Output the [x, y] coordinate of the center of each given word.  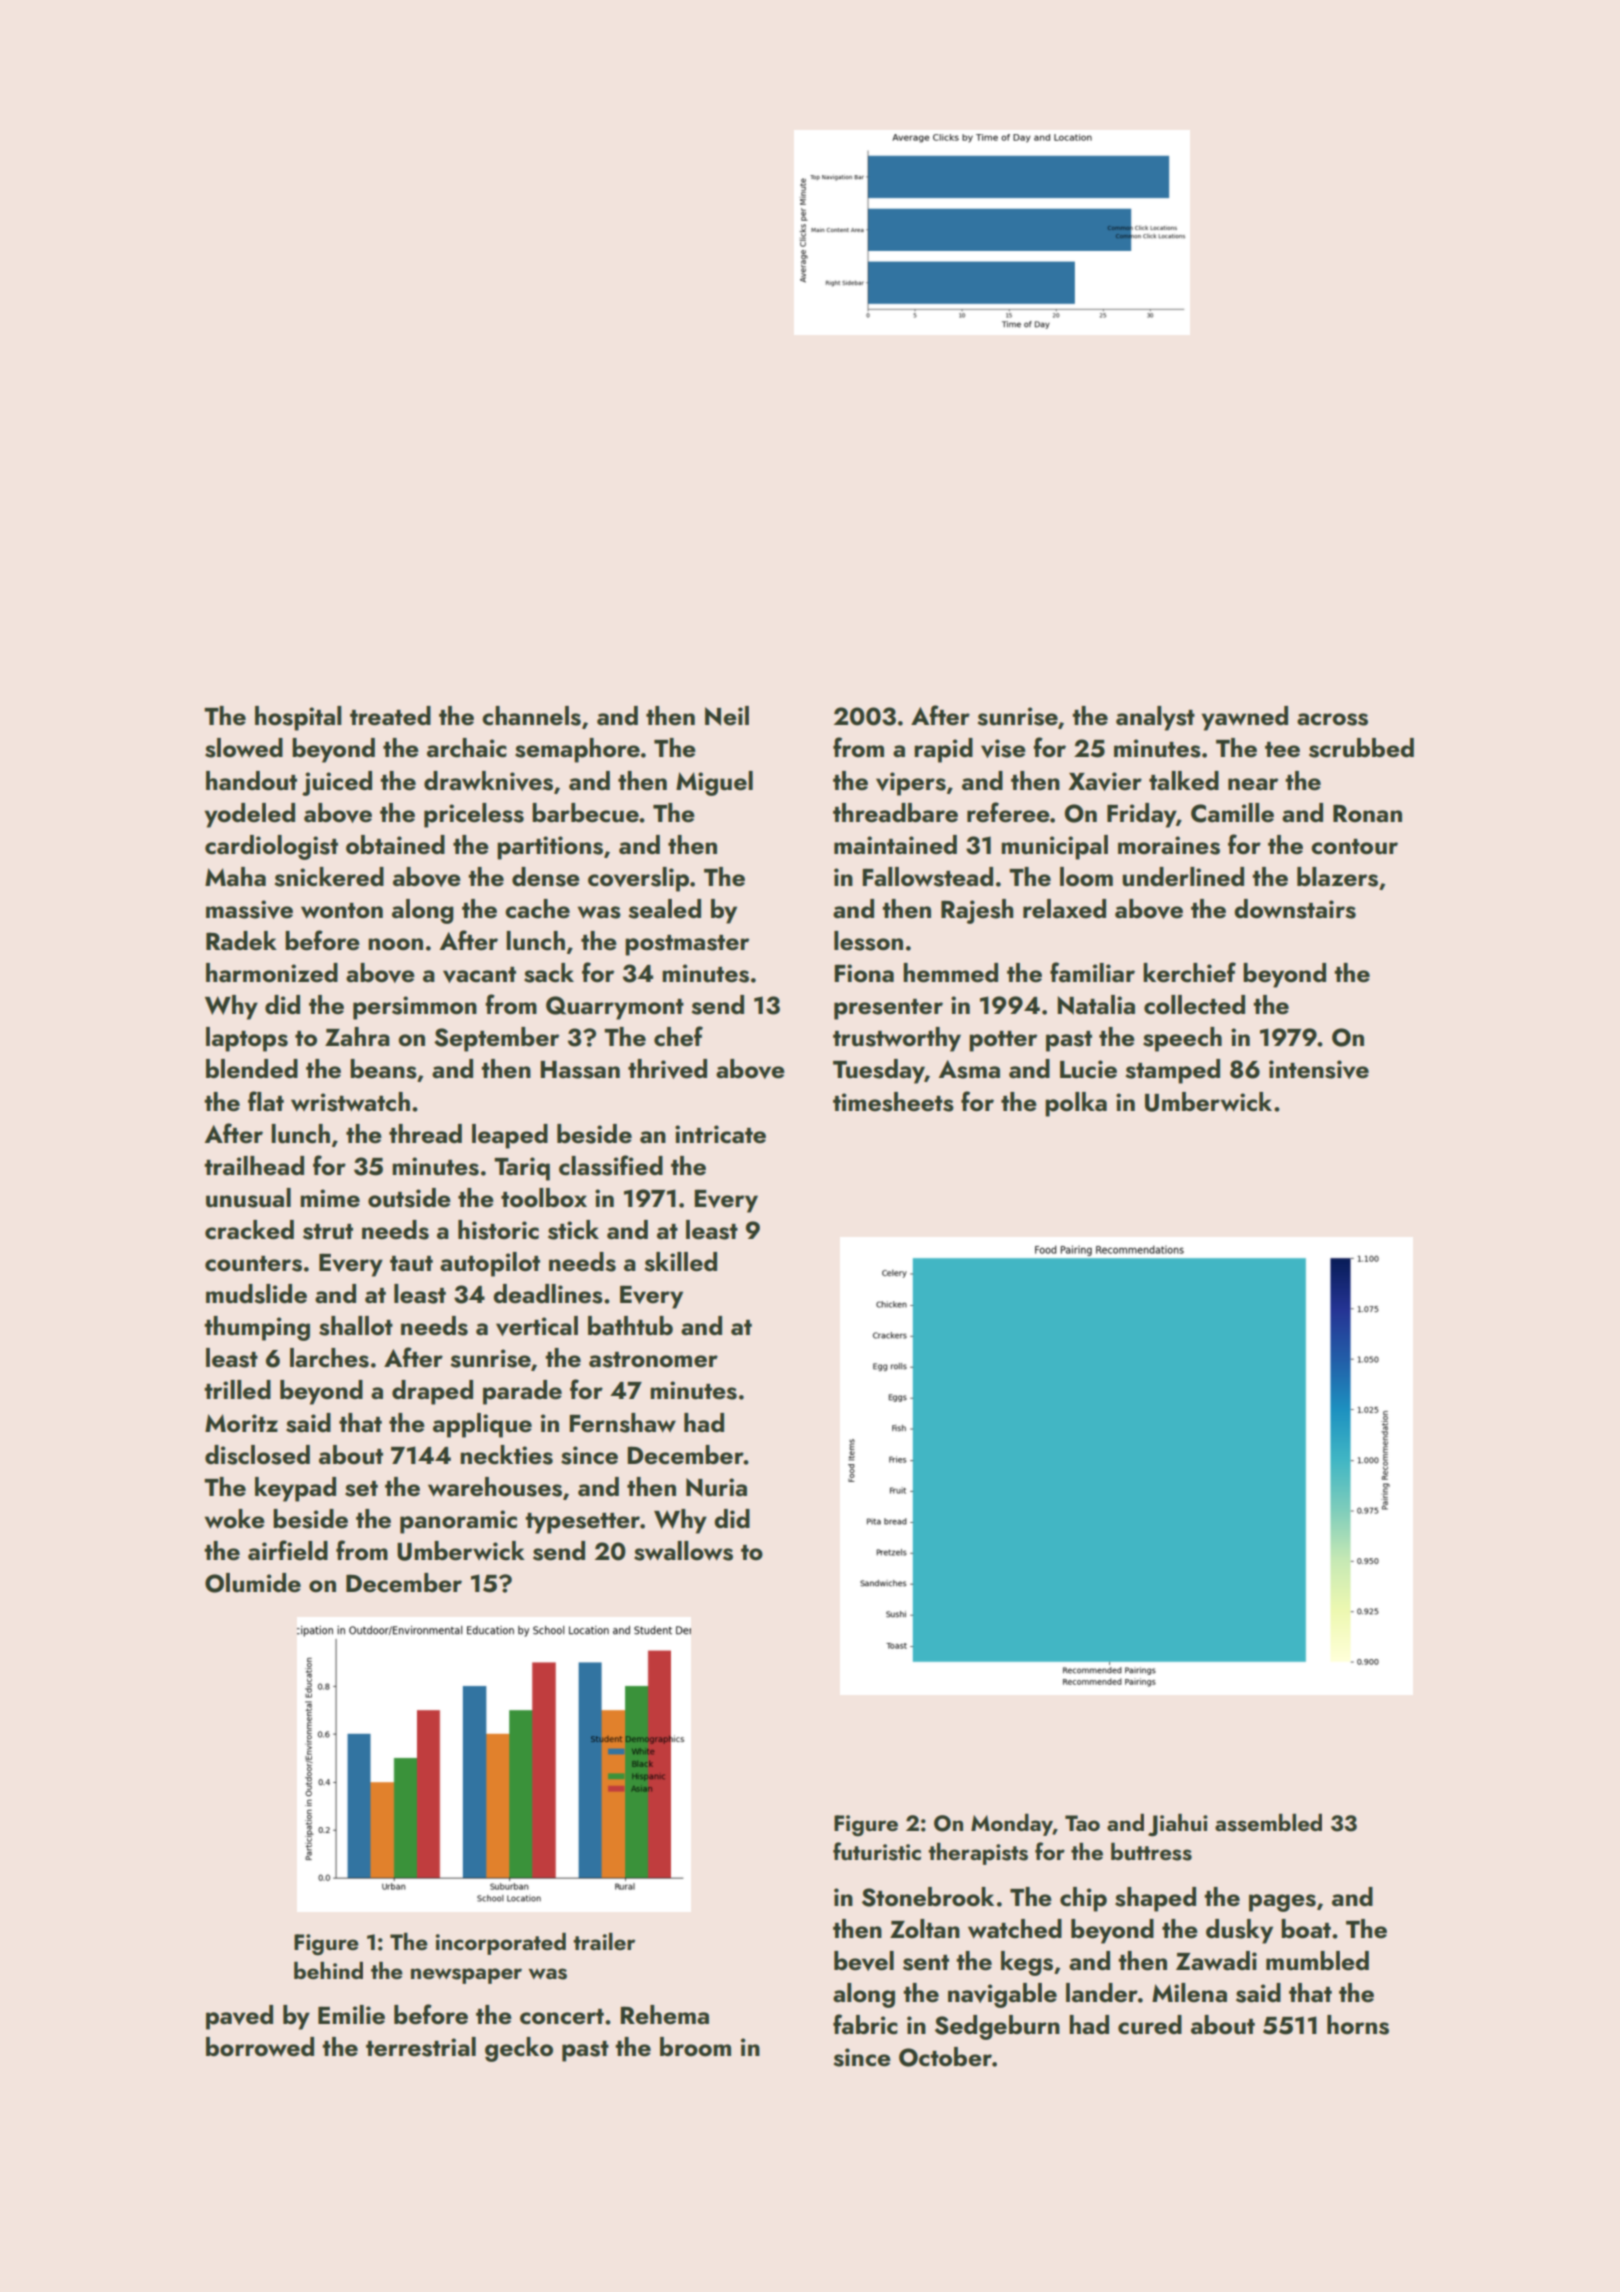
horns [1358, 2025]
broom [695, 2047]
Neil [727, 716]
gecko [519, 2049]
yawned [1244, 718]
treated [390, 716]
